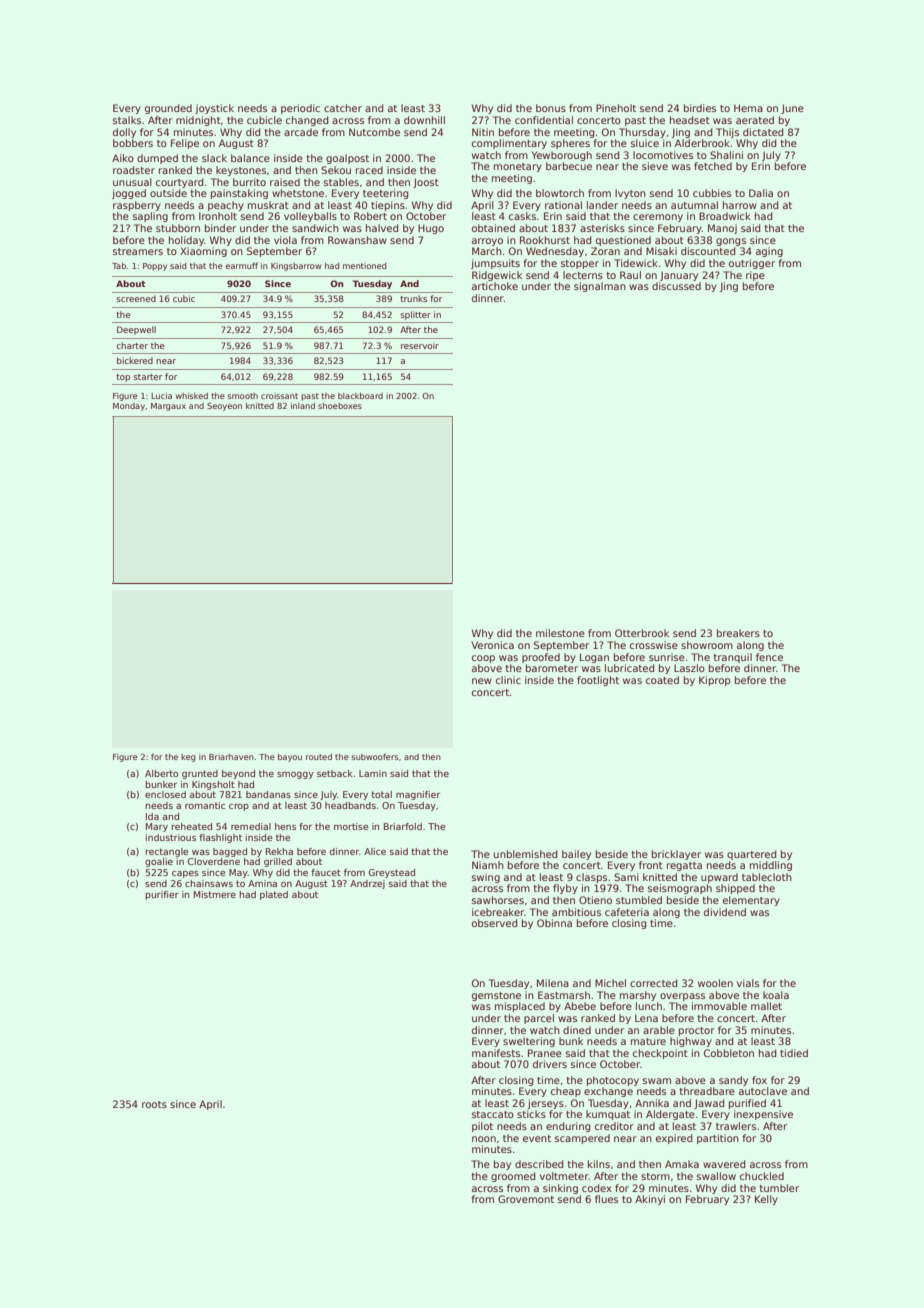 The image size is (924, 1308). I want to click on gemstone, so click(496, 996).
